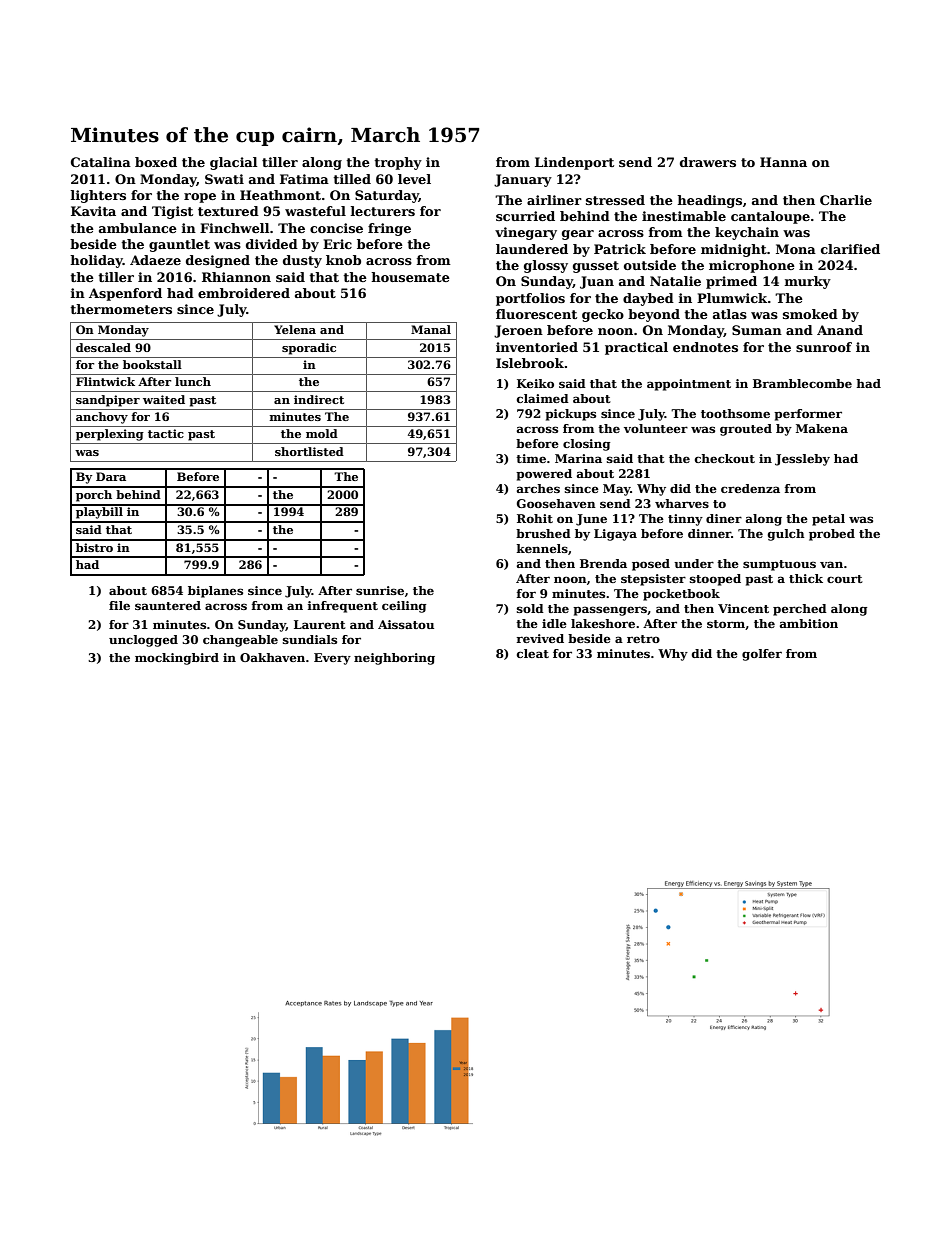 The width and height of the document is (952, 1233). Describe the element at coordinates (398, 163) in the document. I see `trophy` at that location.
